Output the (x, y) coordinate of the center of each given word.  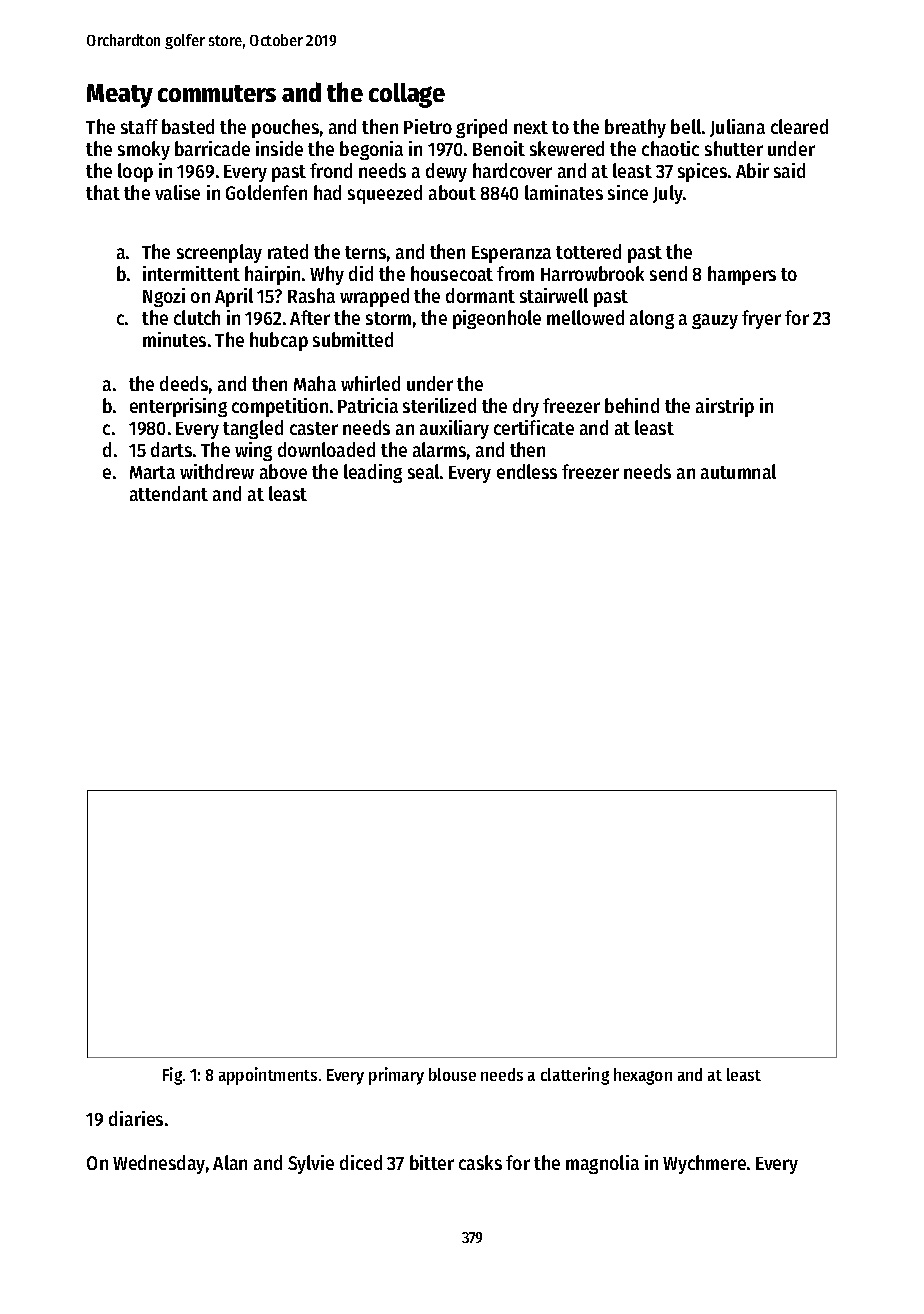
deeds (184, 383)
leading (373, 473)
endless (527, 471)
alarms (439, 449)
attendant (169, 493)
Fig (172, 1076)
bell (686, 126)
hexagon (643, 1076)
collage (407, 95)
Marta (152, 472)
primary (396, 1076)
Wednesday (159, 1164)
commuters (217, 93)
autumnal (738, 471)
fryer (761, 319)
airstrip (725, 407)
